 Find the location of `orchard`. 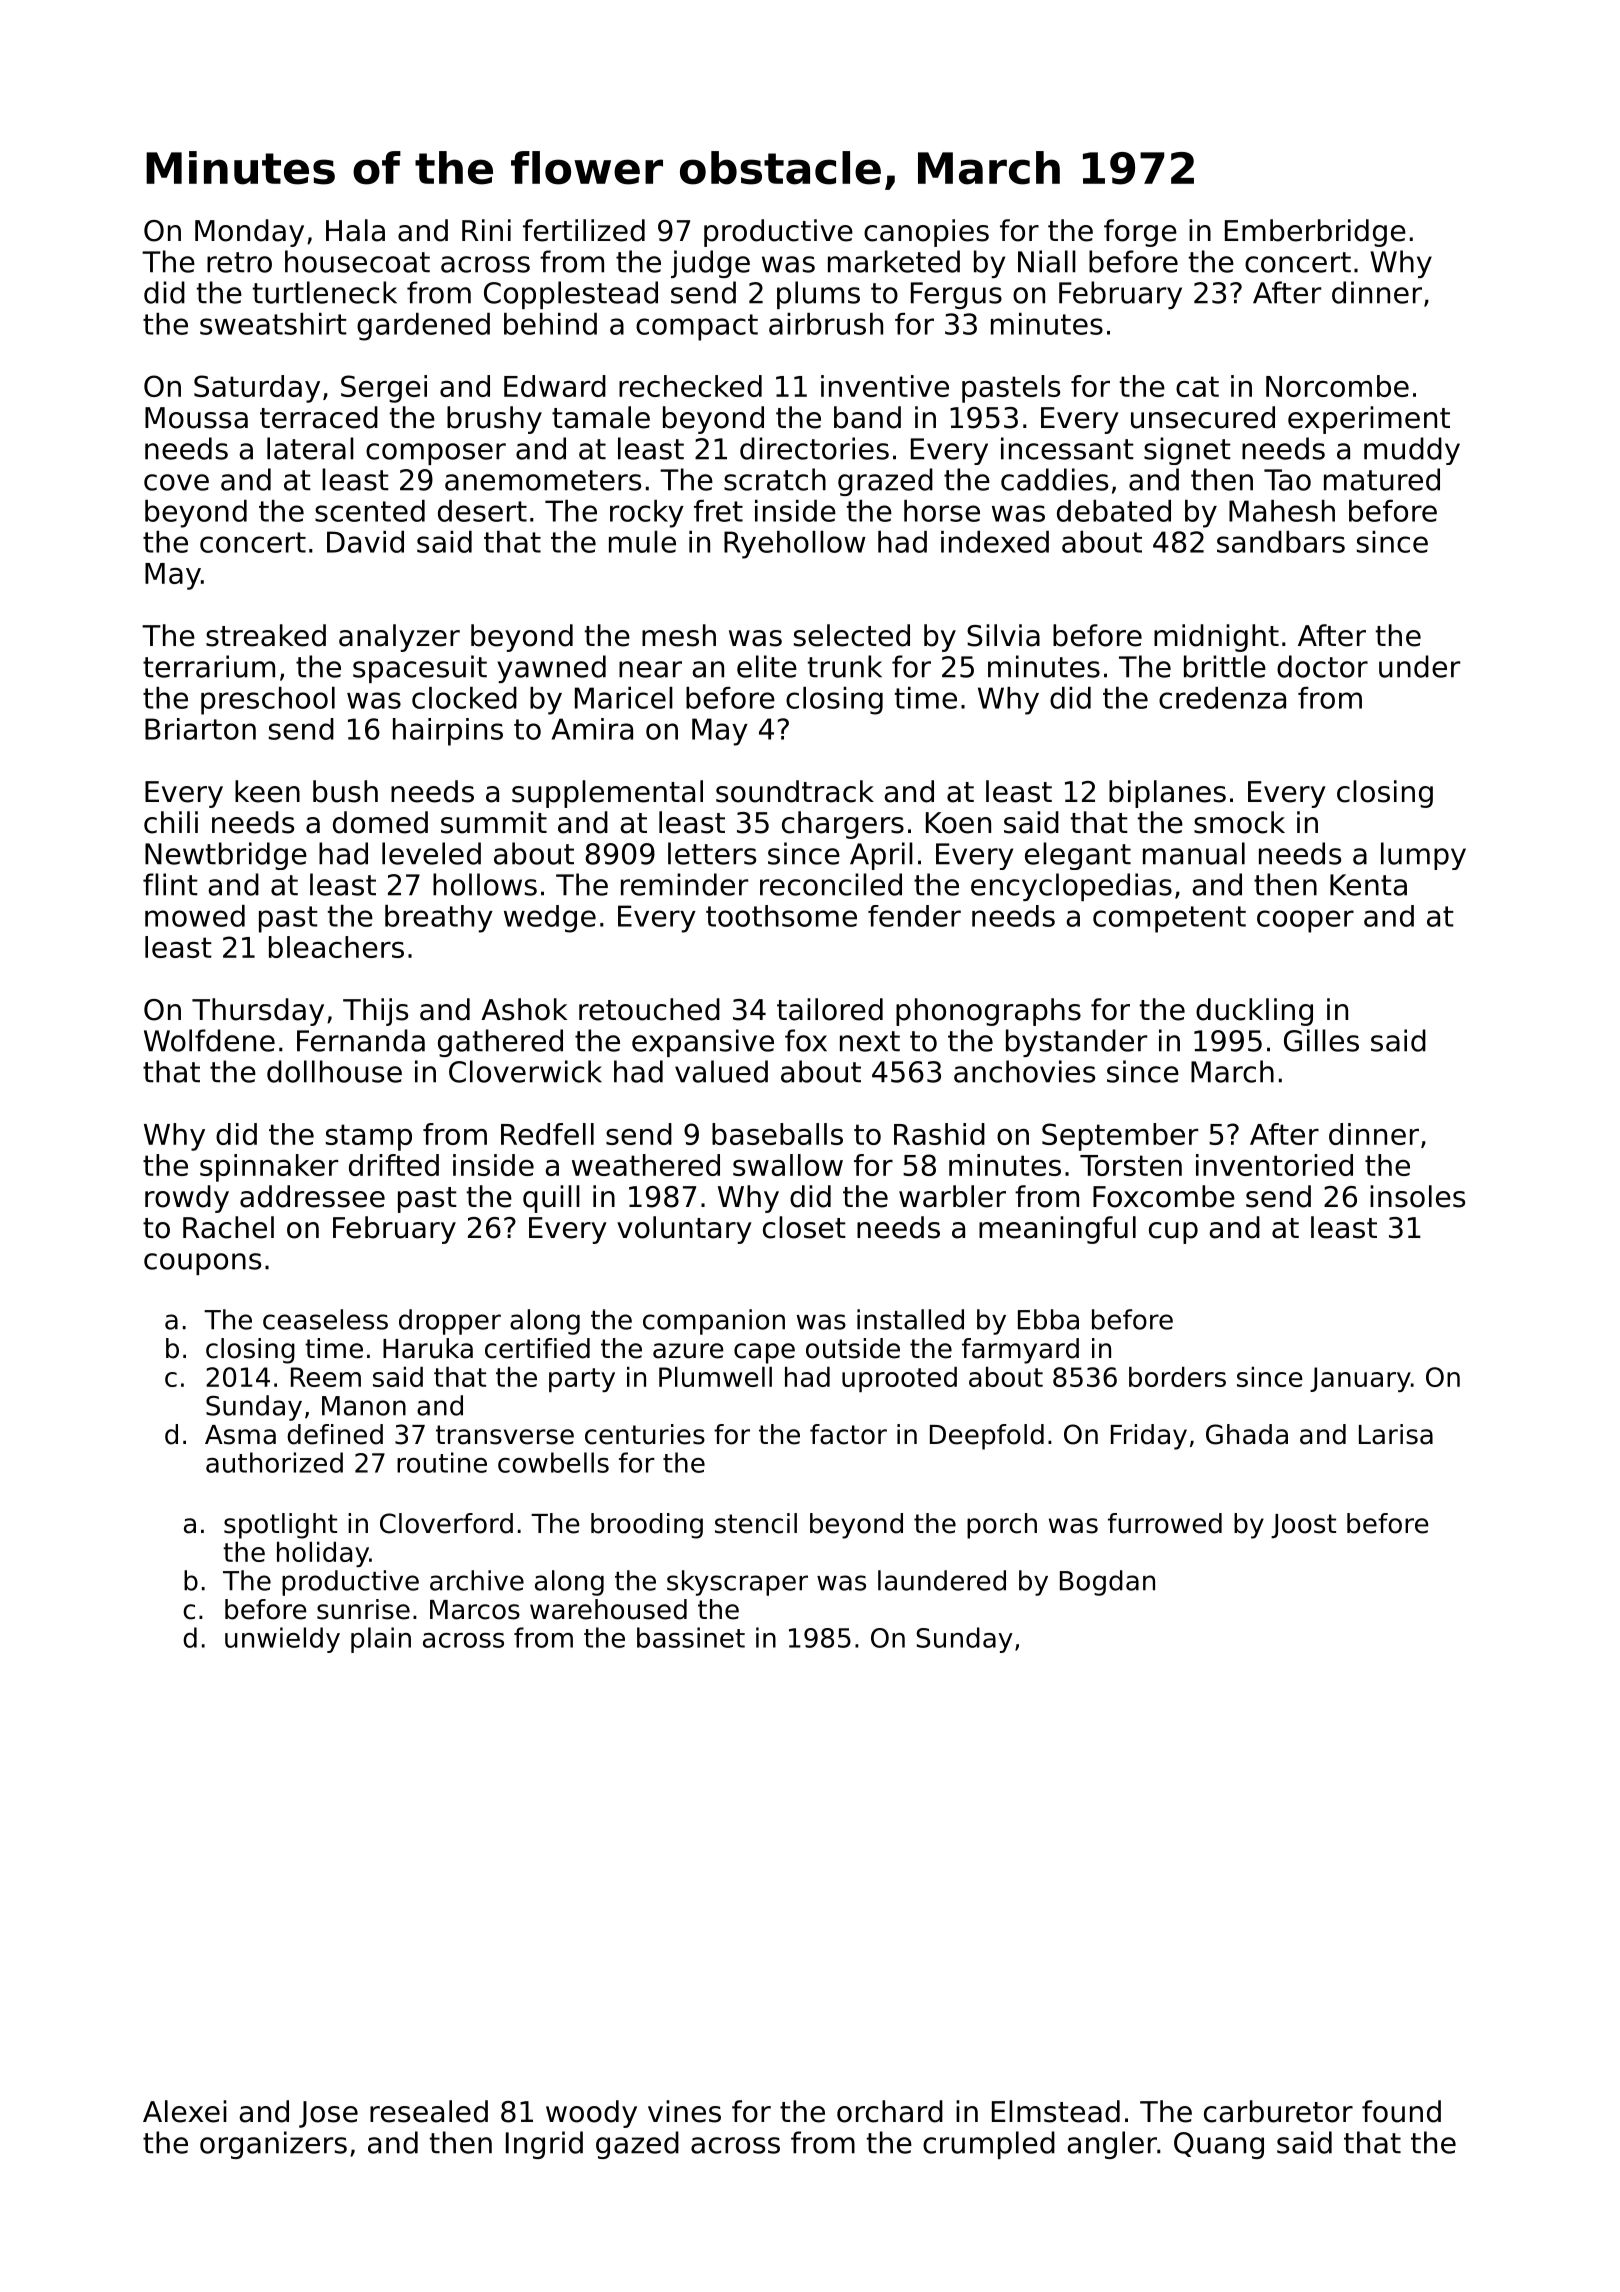

orchard is located at coordinates (890, 2111).
